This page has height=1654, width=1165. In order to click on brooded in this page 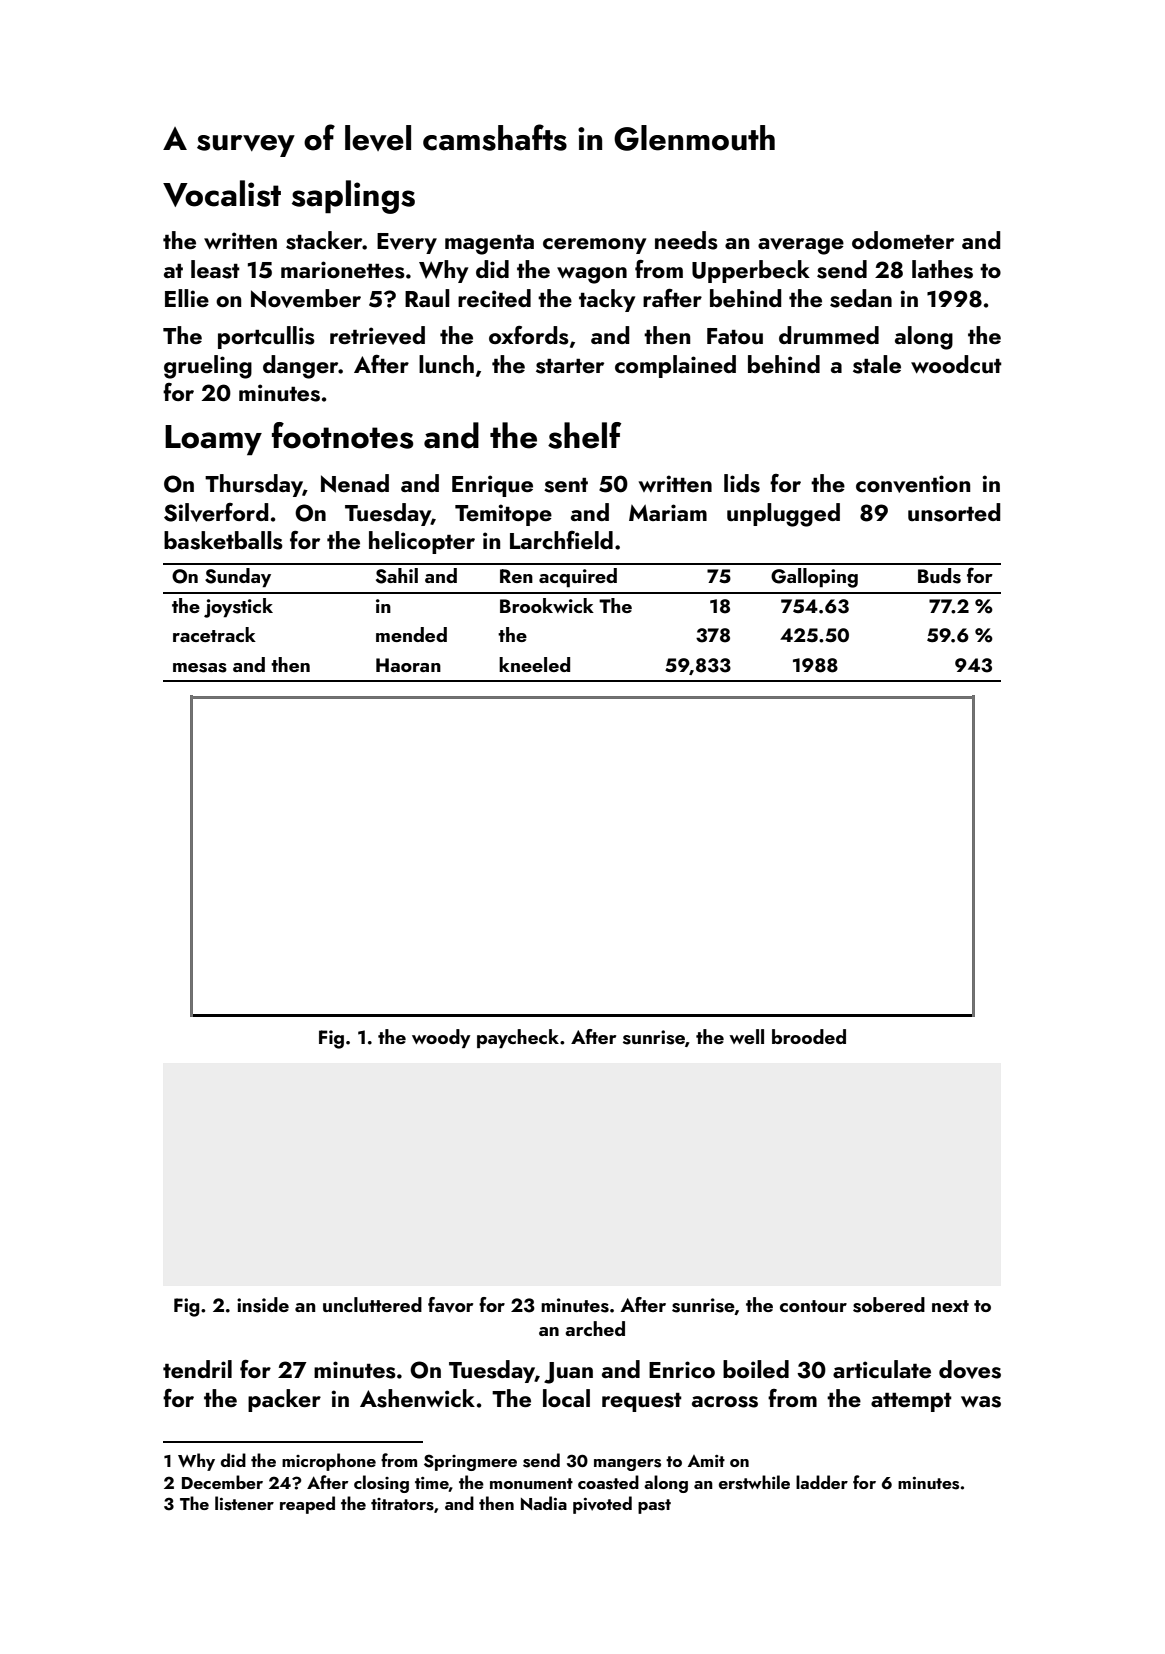, I will do `click(809, 1036)`.
